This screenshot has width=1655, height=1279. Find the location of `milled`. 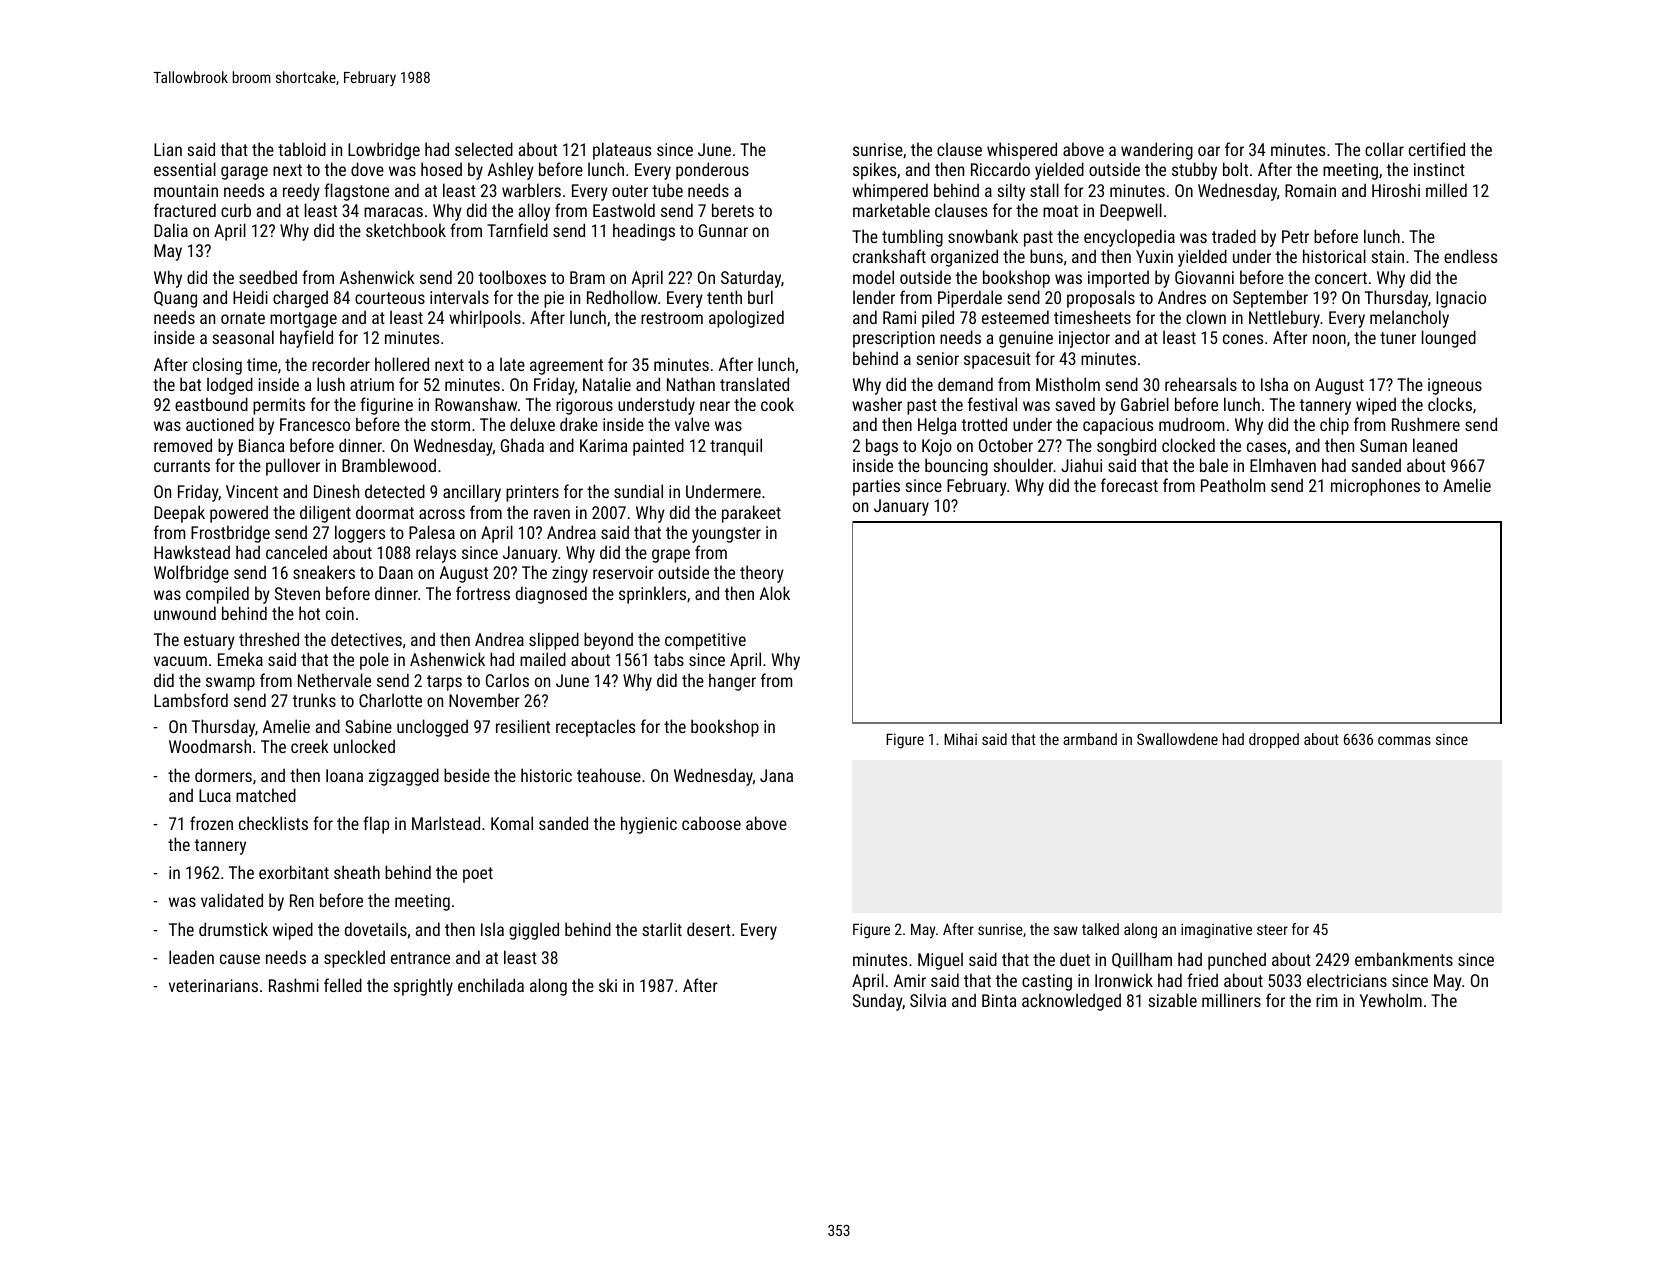

milled is located at coordinates (1446, 190).
